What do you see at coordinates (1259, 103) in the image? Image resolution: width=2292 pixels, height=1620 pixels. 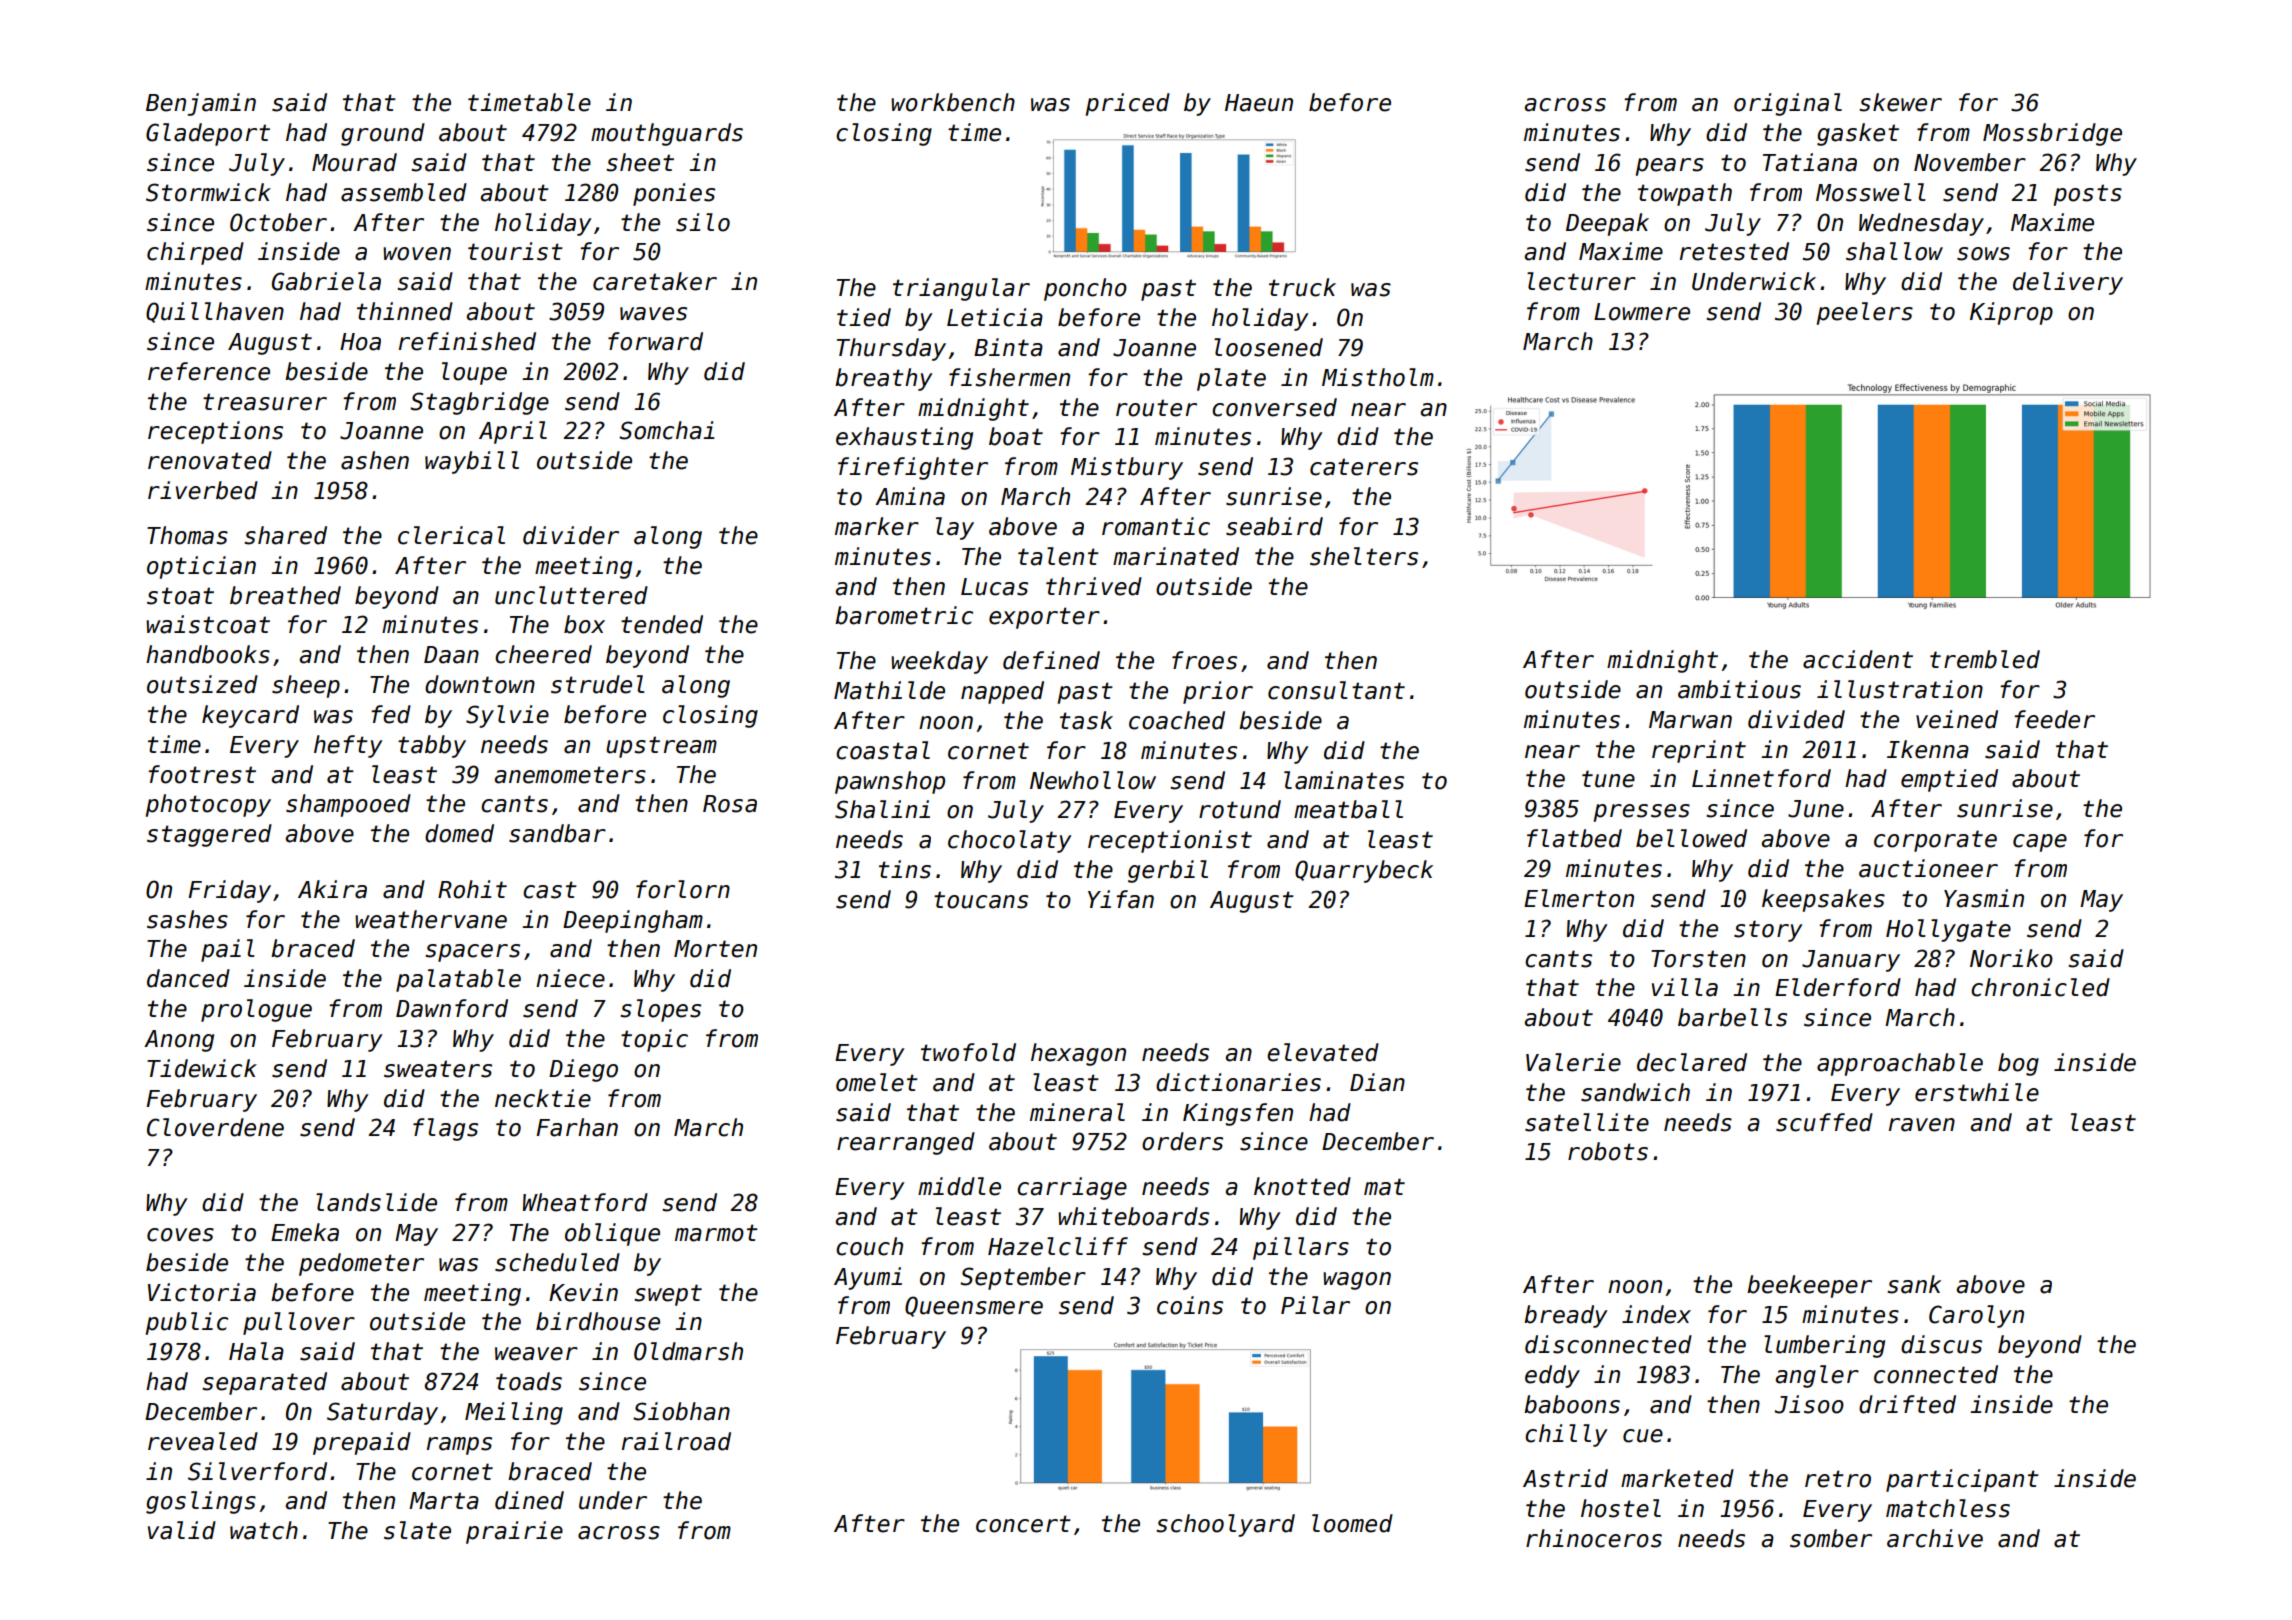 I see `Haeun` at bounding box center [1259, 103].
